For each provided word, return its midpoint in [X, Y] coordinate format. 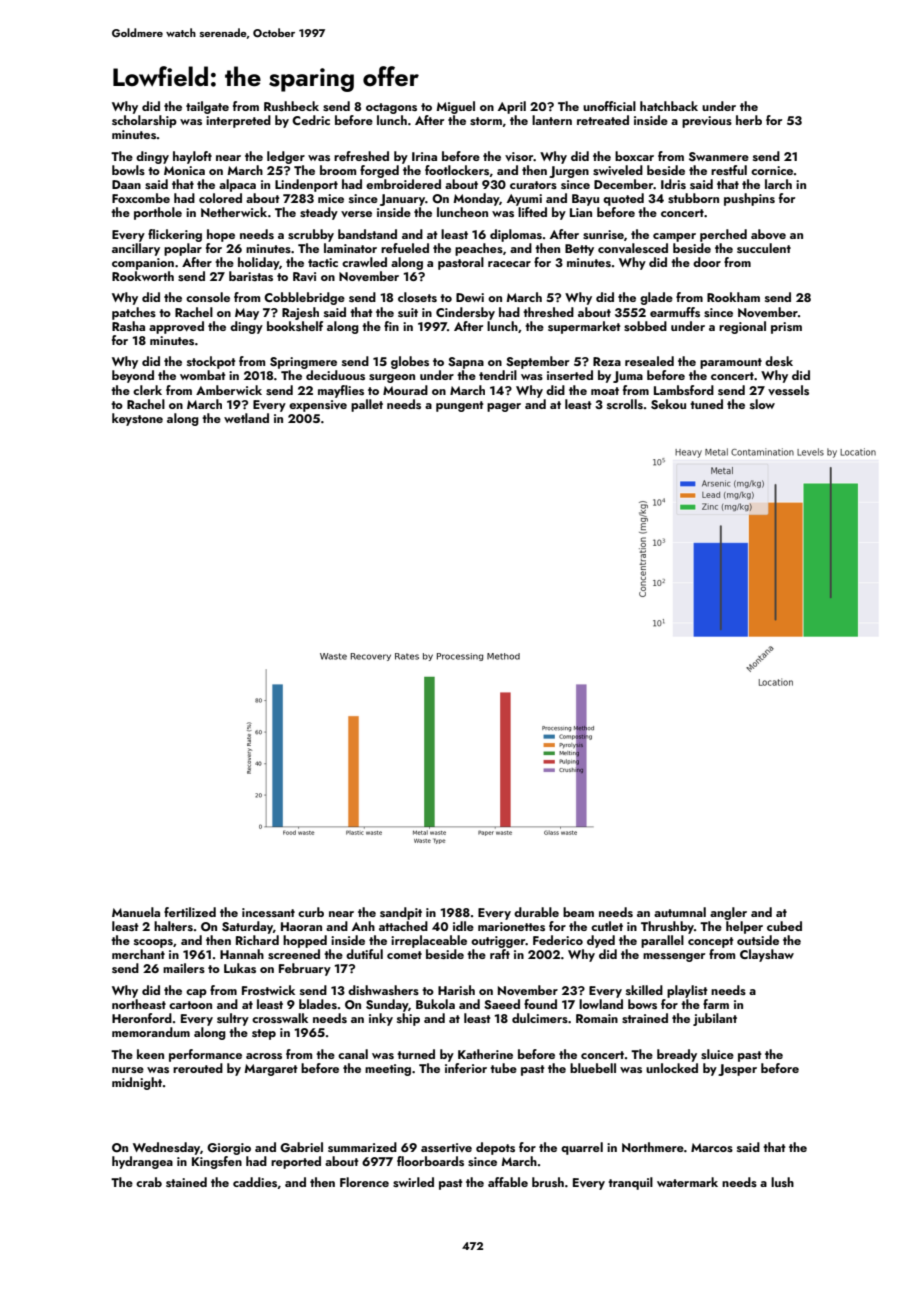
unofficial [609, 106]
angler [728, 913]
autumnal [680, 912]
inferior [466, 1068]
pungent [460, 406]
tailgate [207, 107]
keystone [137, 419]
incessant [268, 912]
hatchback [669, 106]
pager [504, 407]
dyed [601, 941]
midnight [137, 1083]
